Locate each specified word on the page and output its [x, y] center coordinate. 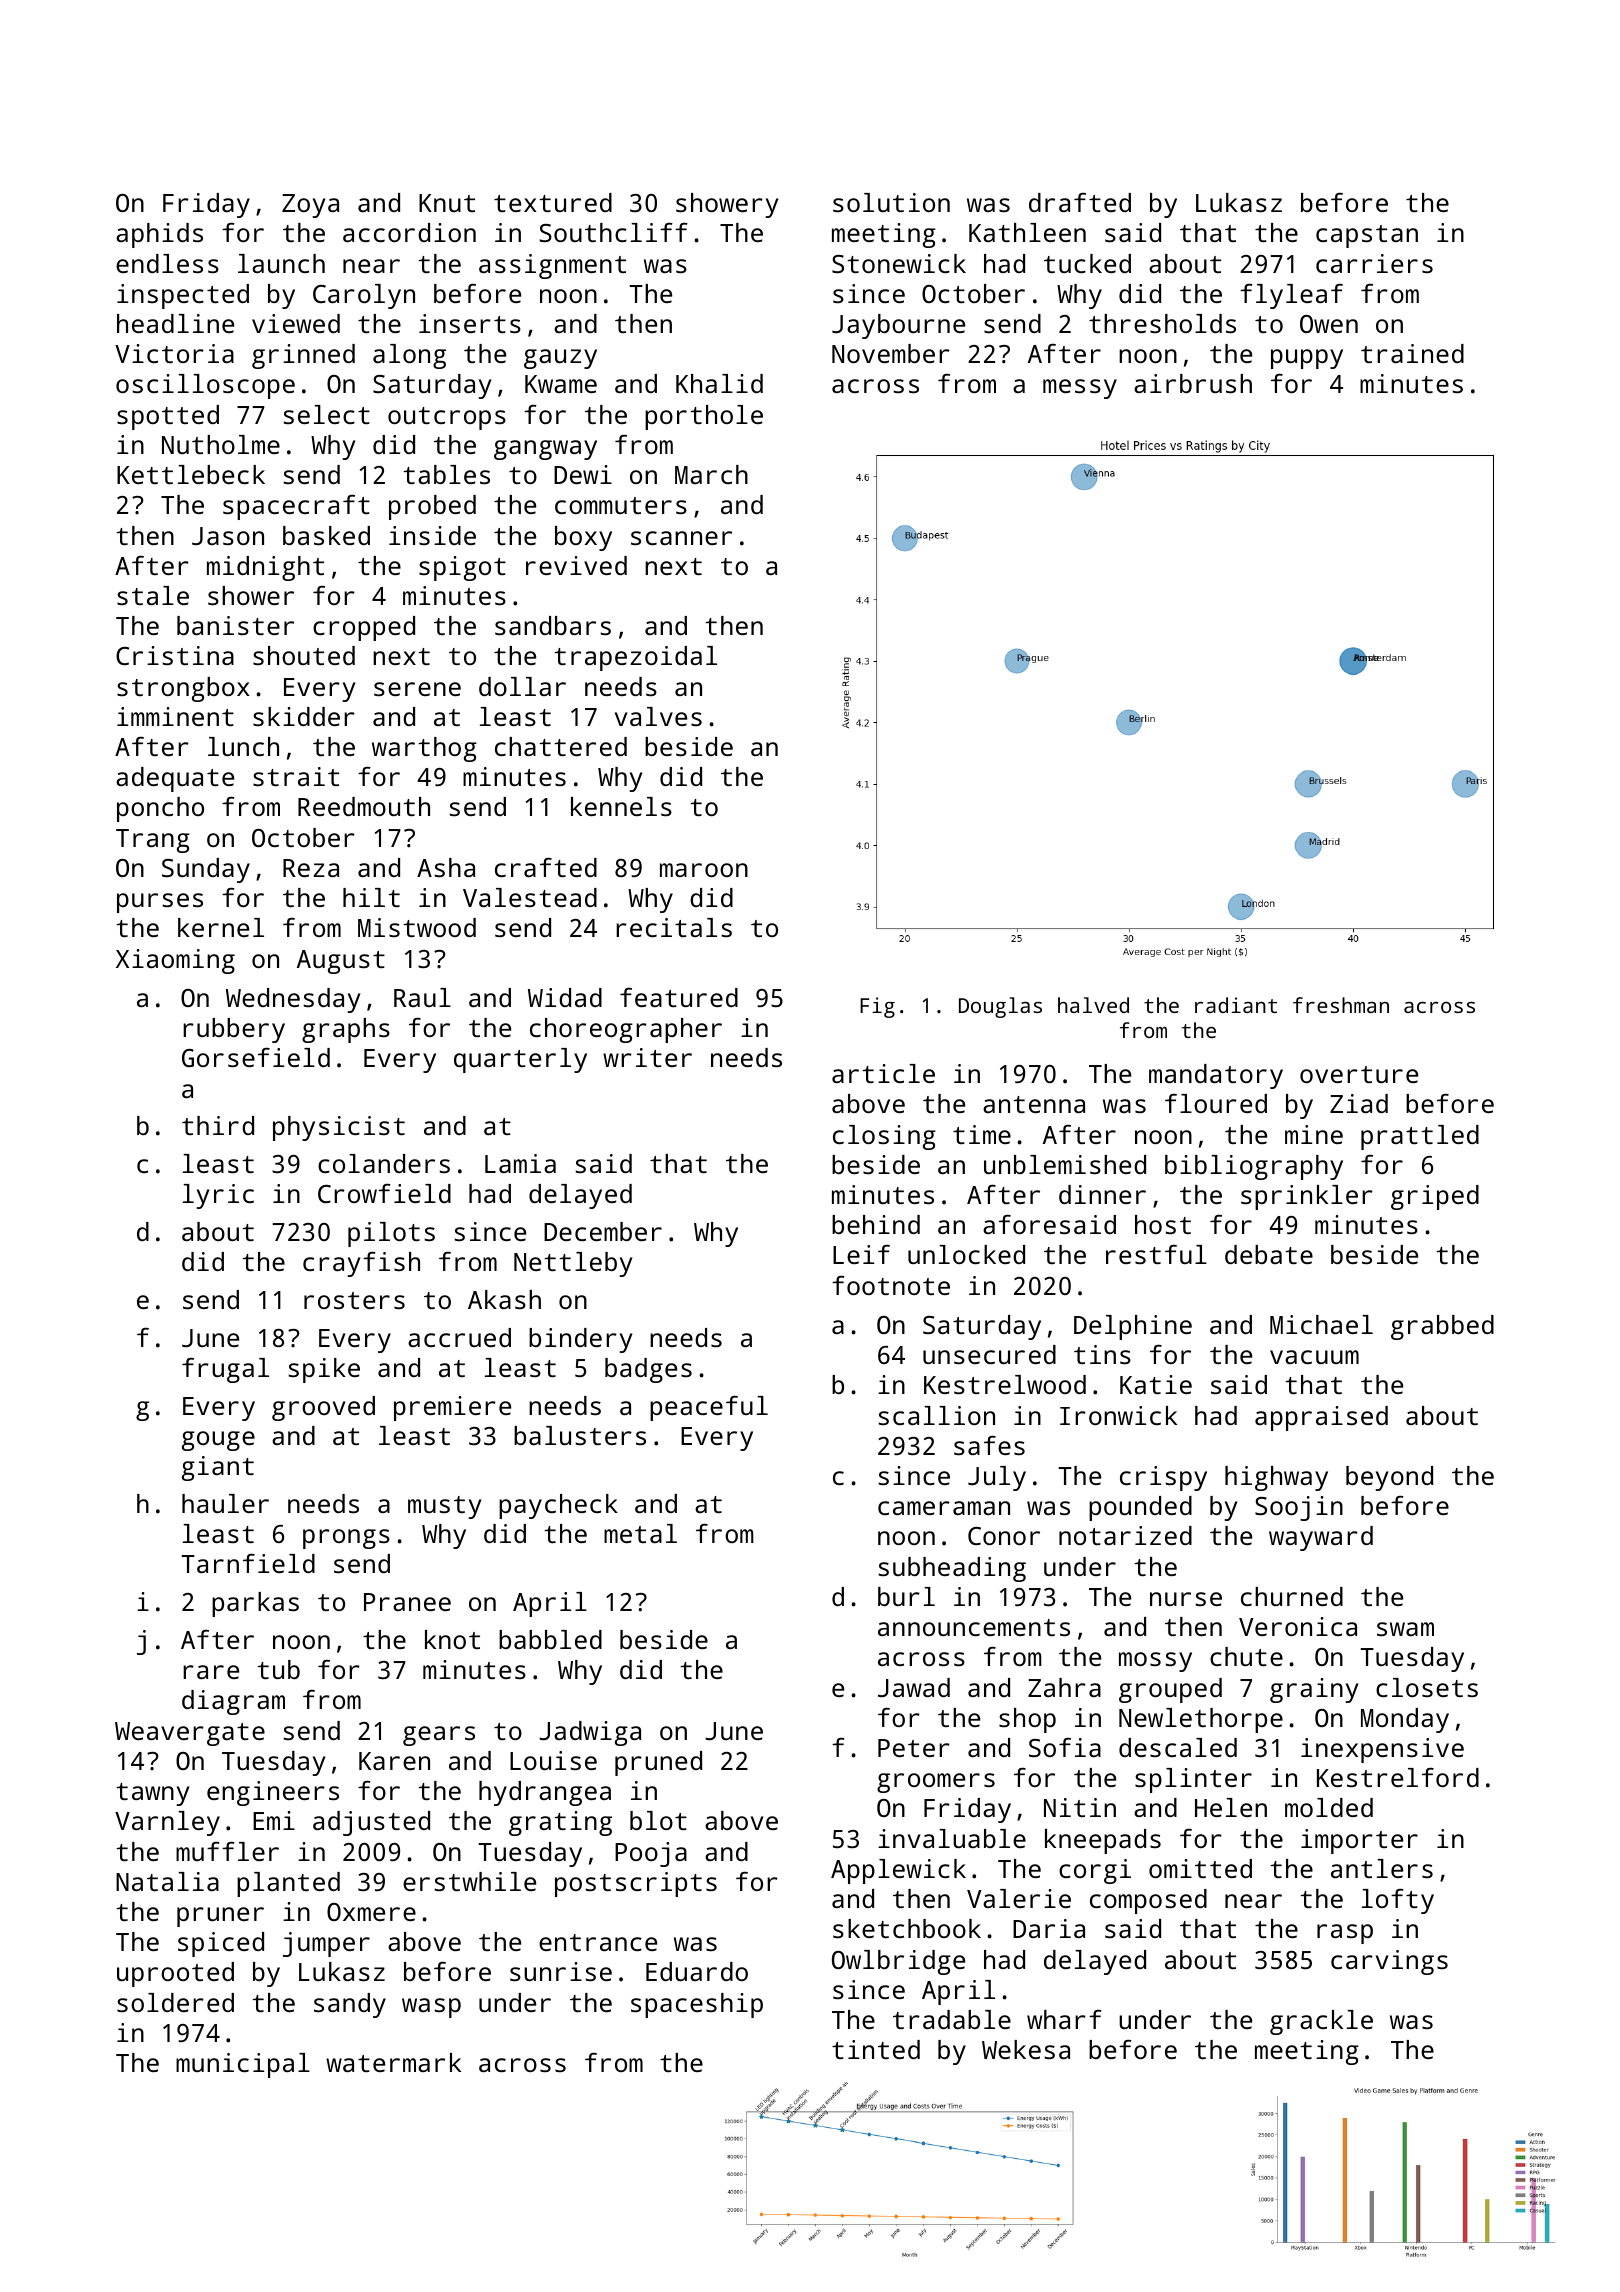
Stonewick [899, 263]
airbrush [1193, 383]
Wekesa [1026, 2049]
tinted [876, 2049]
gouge [218, 1441]
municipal [243, 2065]
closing [884, 1137]
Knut [447, 203]
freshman [1341, 1005]
